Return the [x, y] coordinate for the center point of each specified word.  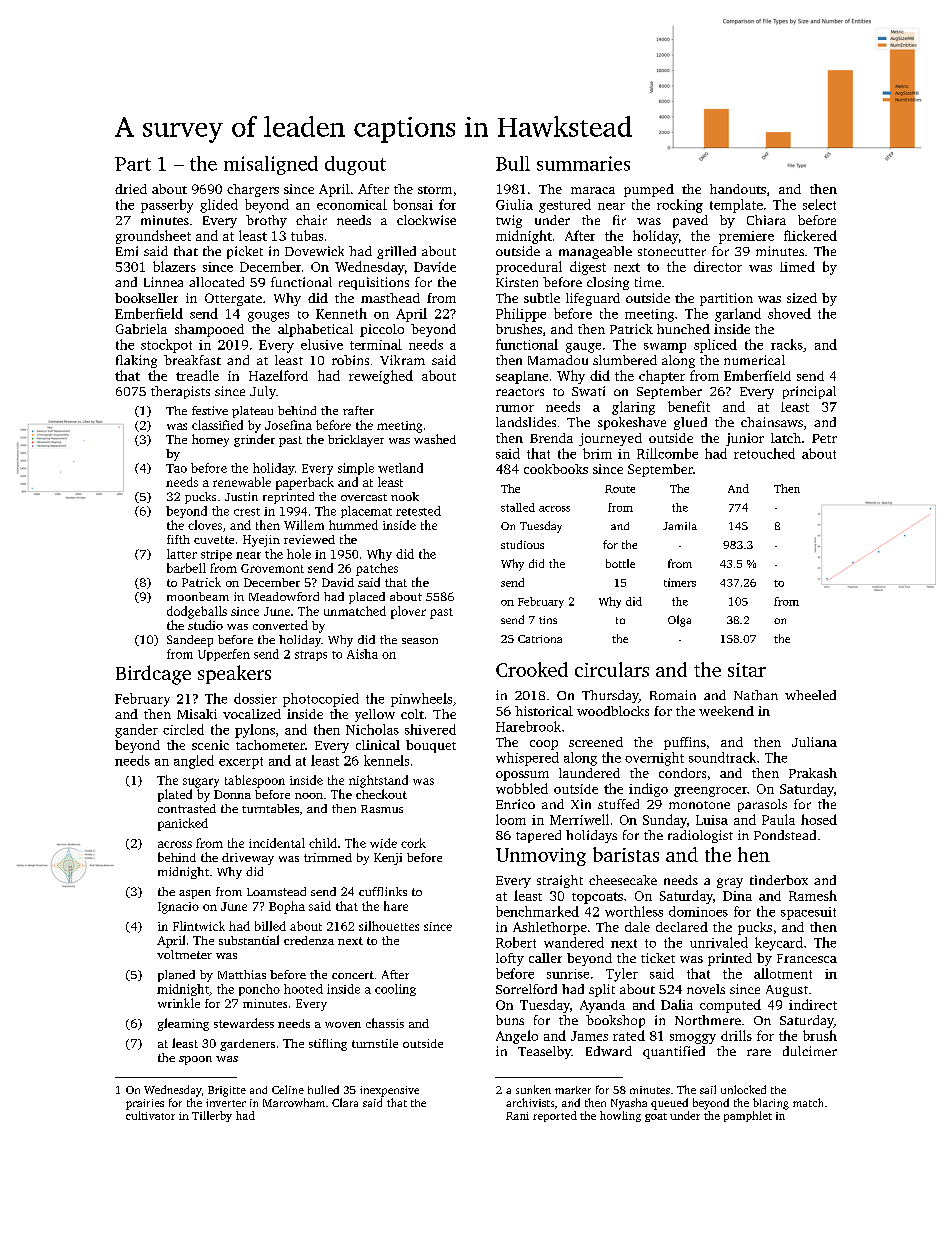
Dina [737, 896]
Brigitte [227, 1091]
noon [309, 796]
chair [311, 220]
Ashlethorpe [550, 928]
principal [809, 392]
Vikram [402, 360]
